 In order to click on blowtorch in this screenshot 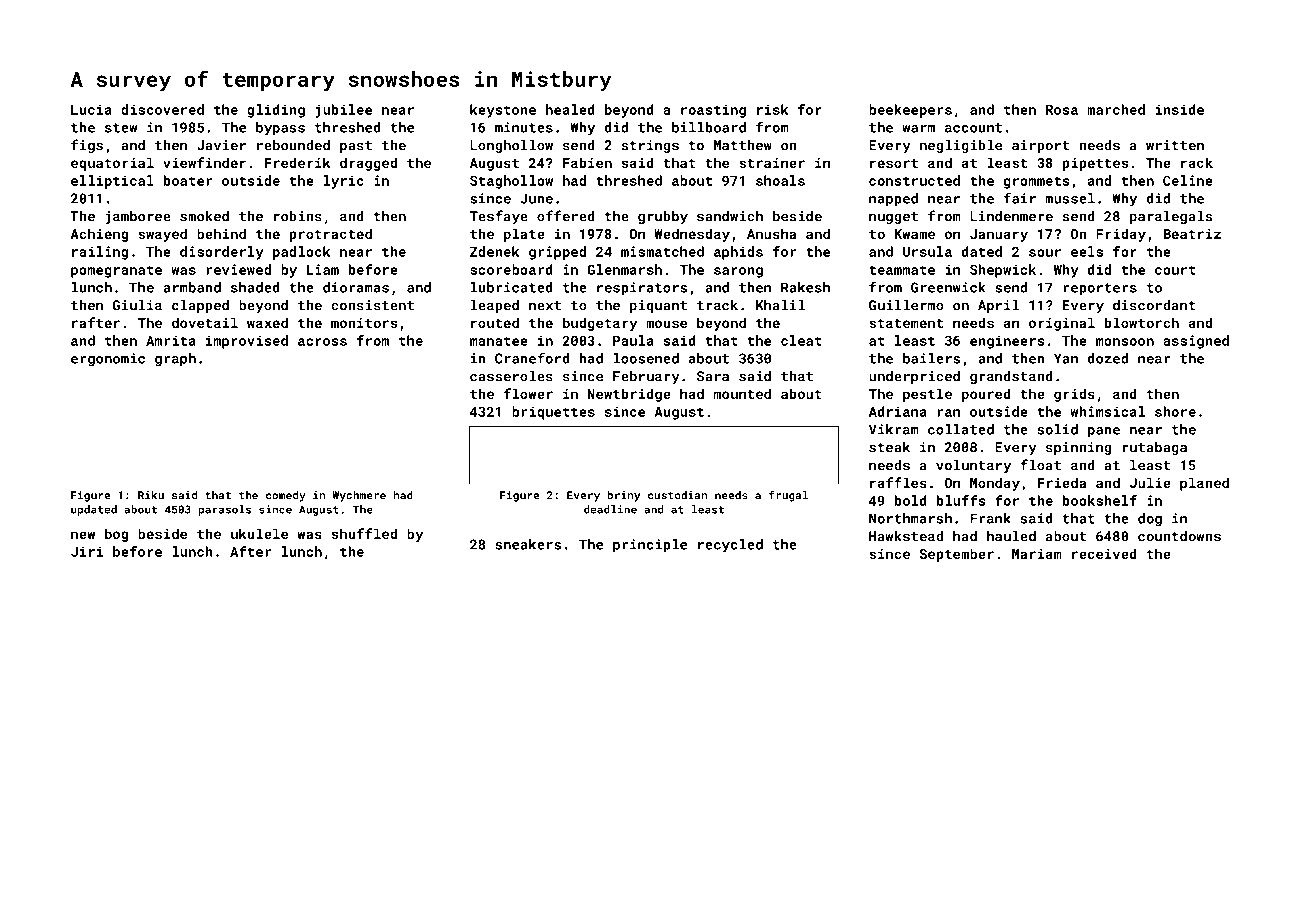, I will do `click(1142, 322)`.
